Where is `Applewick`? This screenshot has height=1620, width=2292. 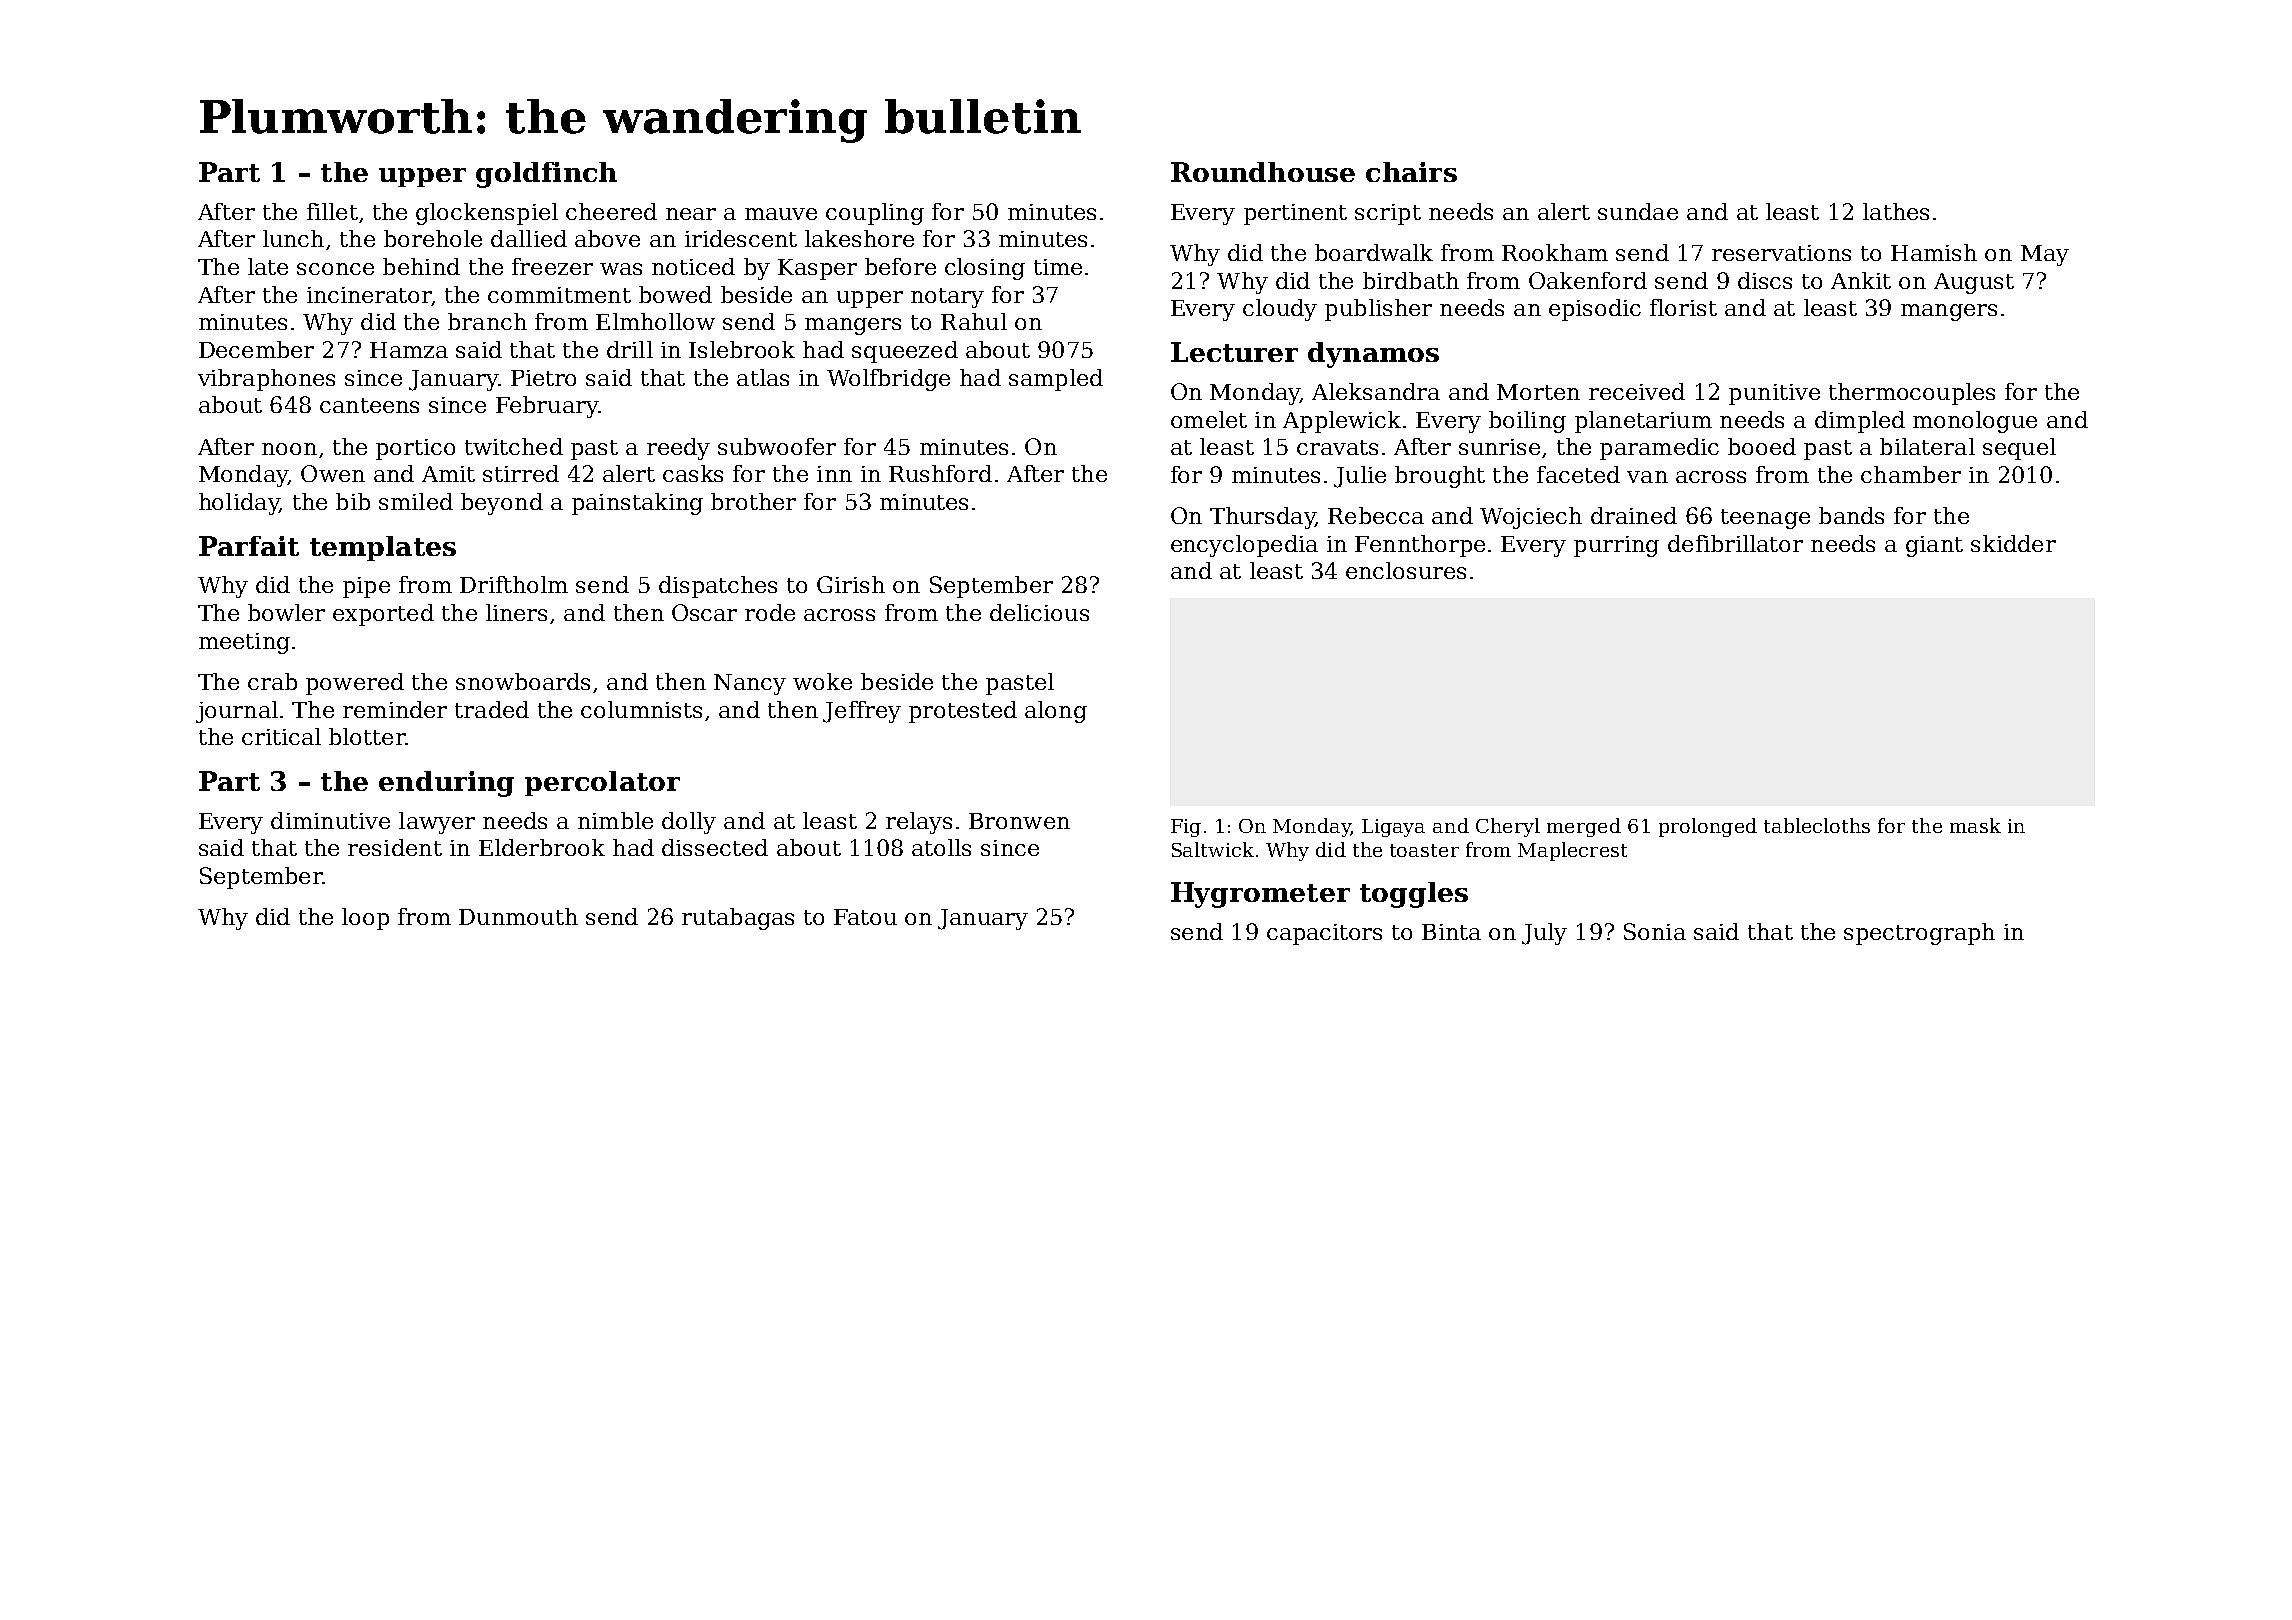 Applewick is located at coordinates (1342, 422).
